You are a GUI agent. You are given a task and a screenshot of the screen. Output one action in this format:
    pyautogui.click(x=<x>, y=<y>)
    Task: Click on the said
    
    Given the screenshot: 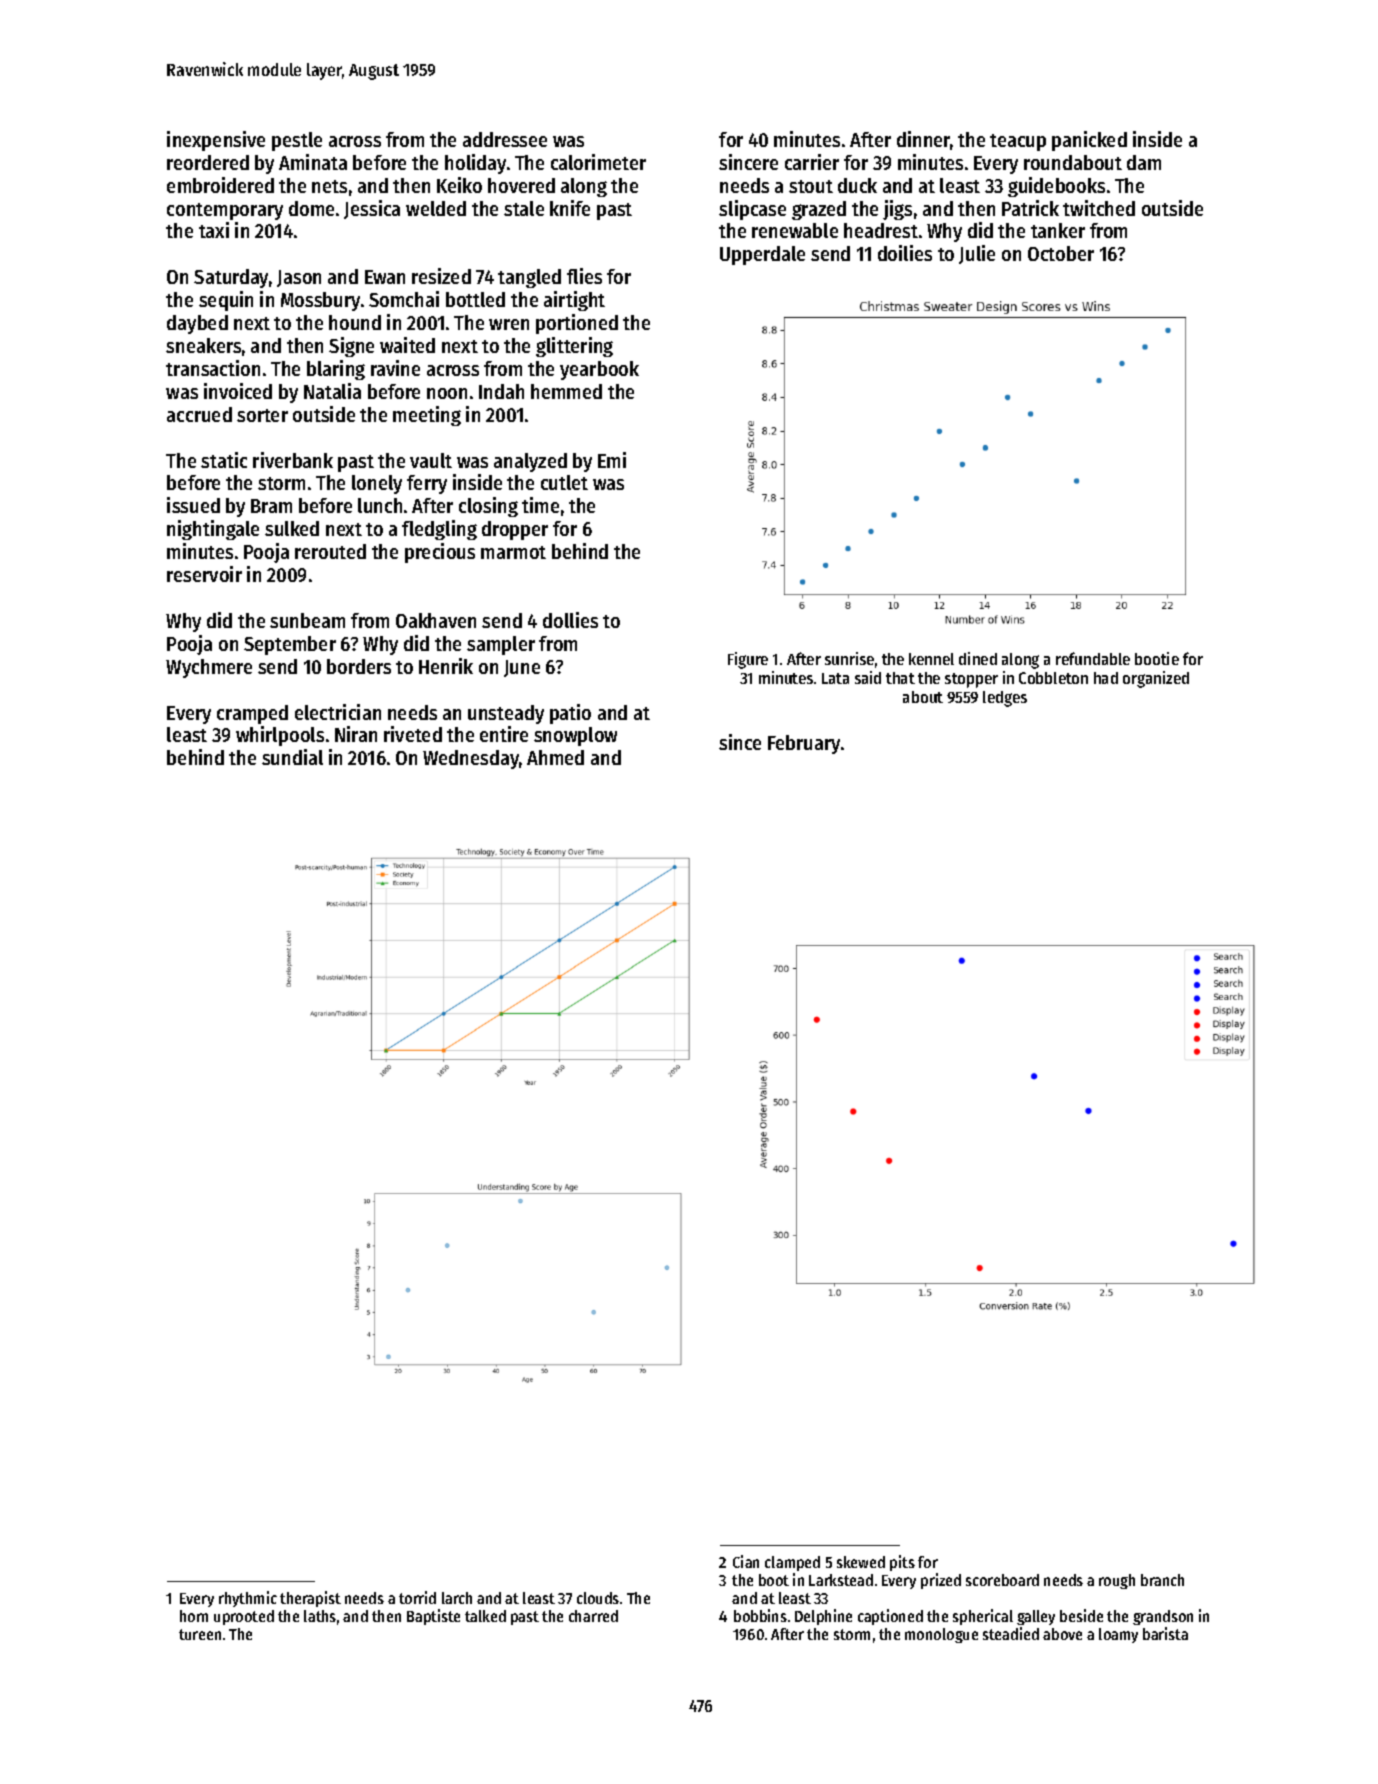 What is the action you would take?
    pyautogui.click(x=868, y=677)
